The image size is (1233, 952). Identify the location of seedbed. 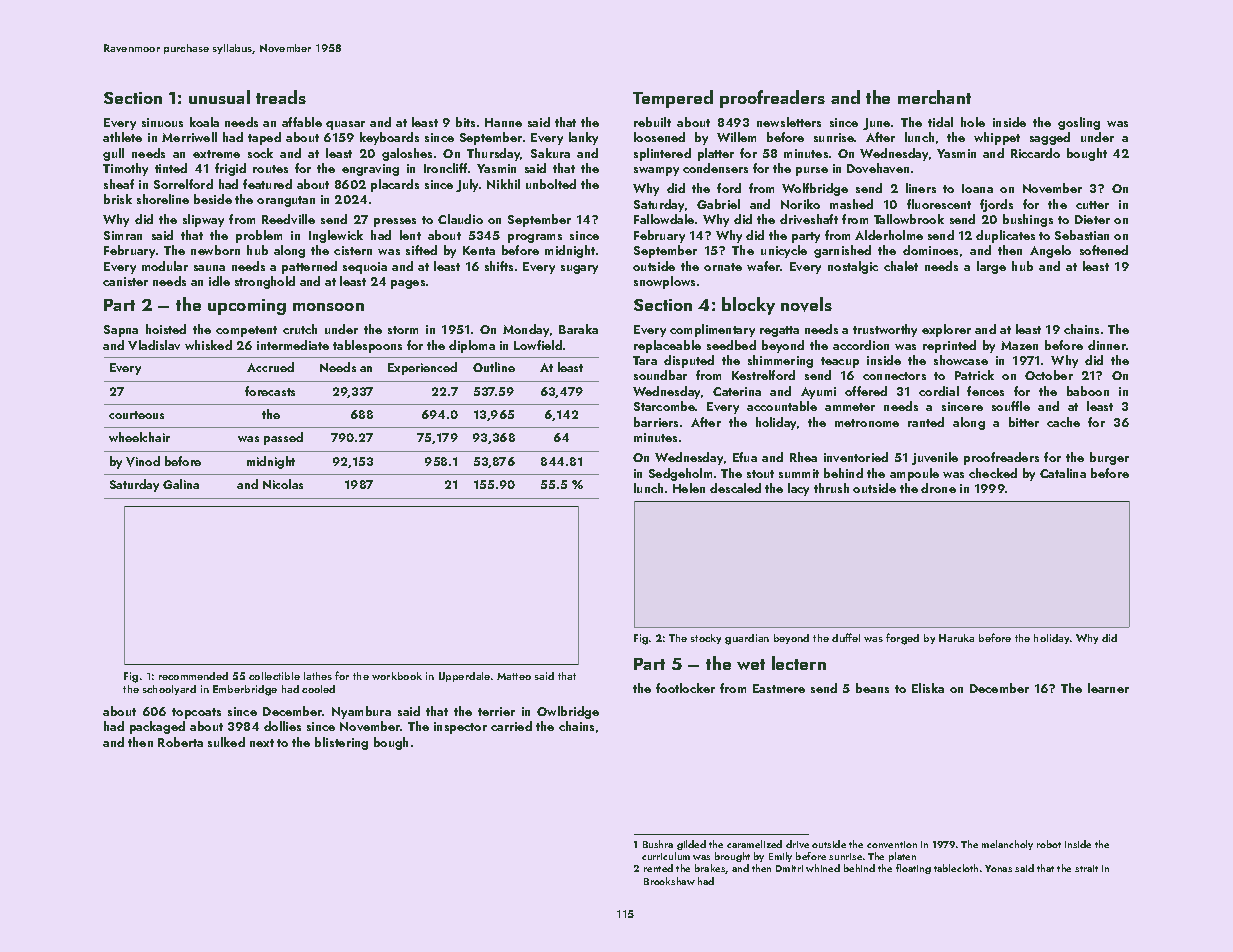
(731, 345).
